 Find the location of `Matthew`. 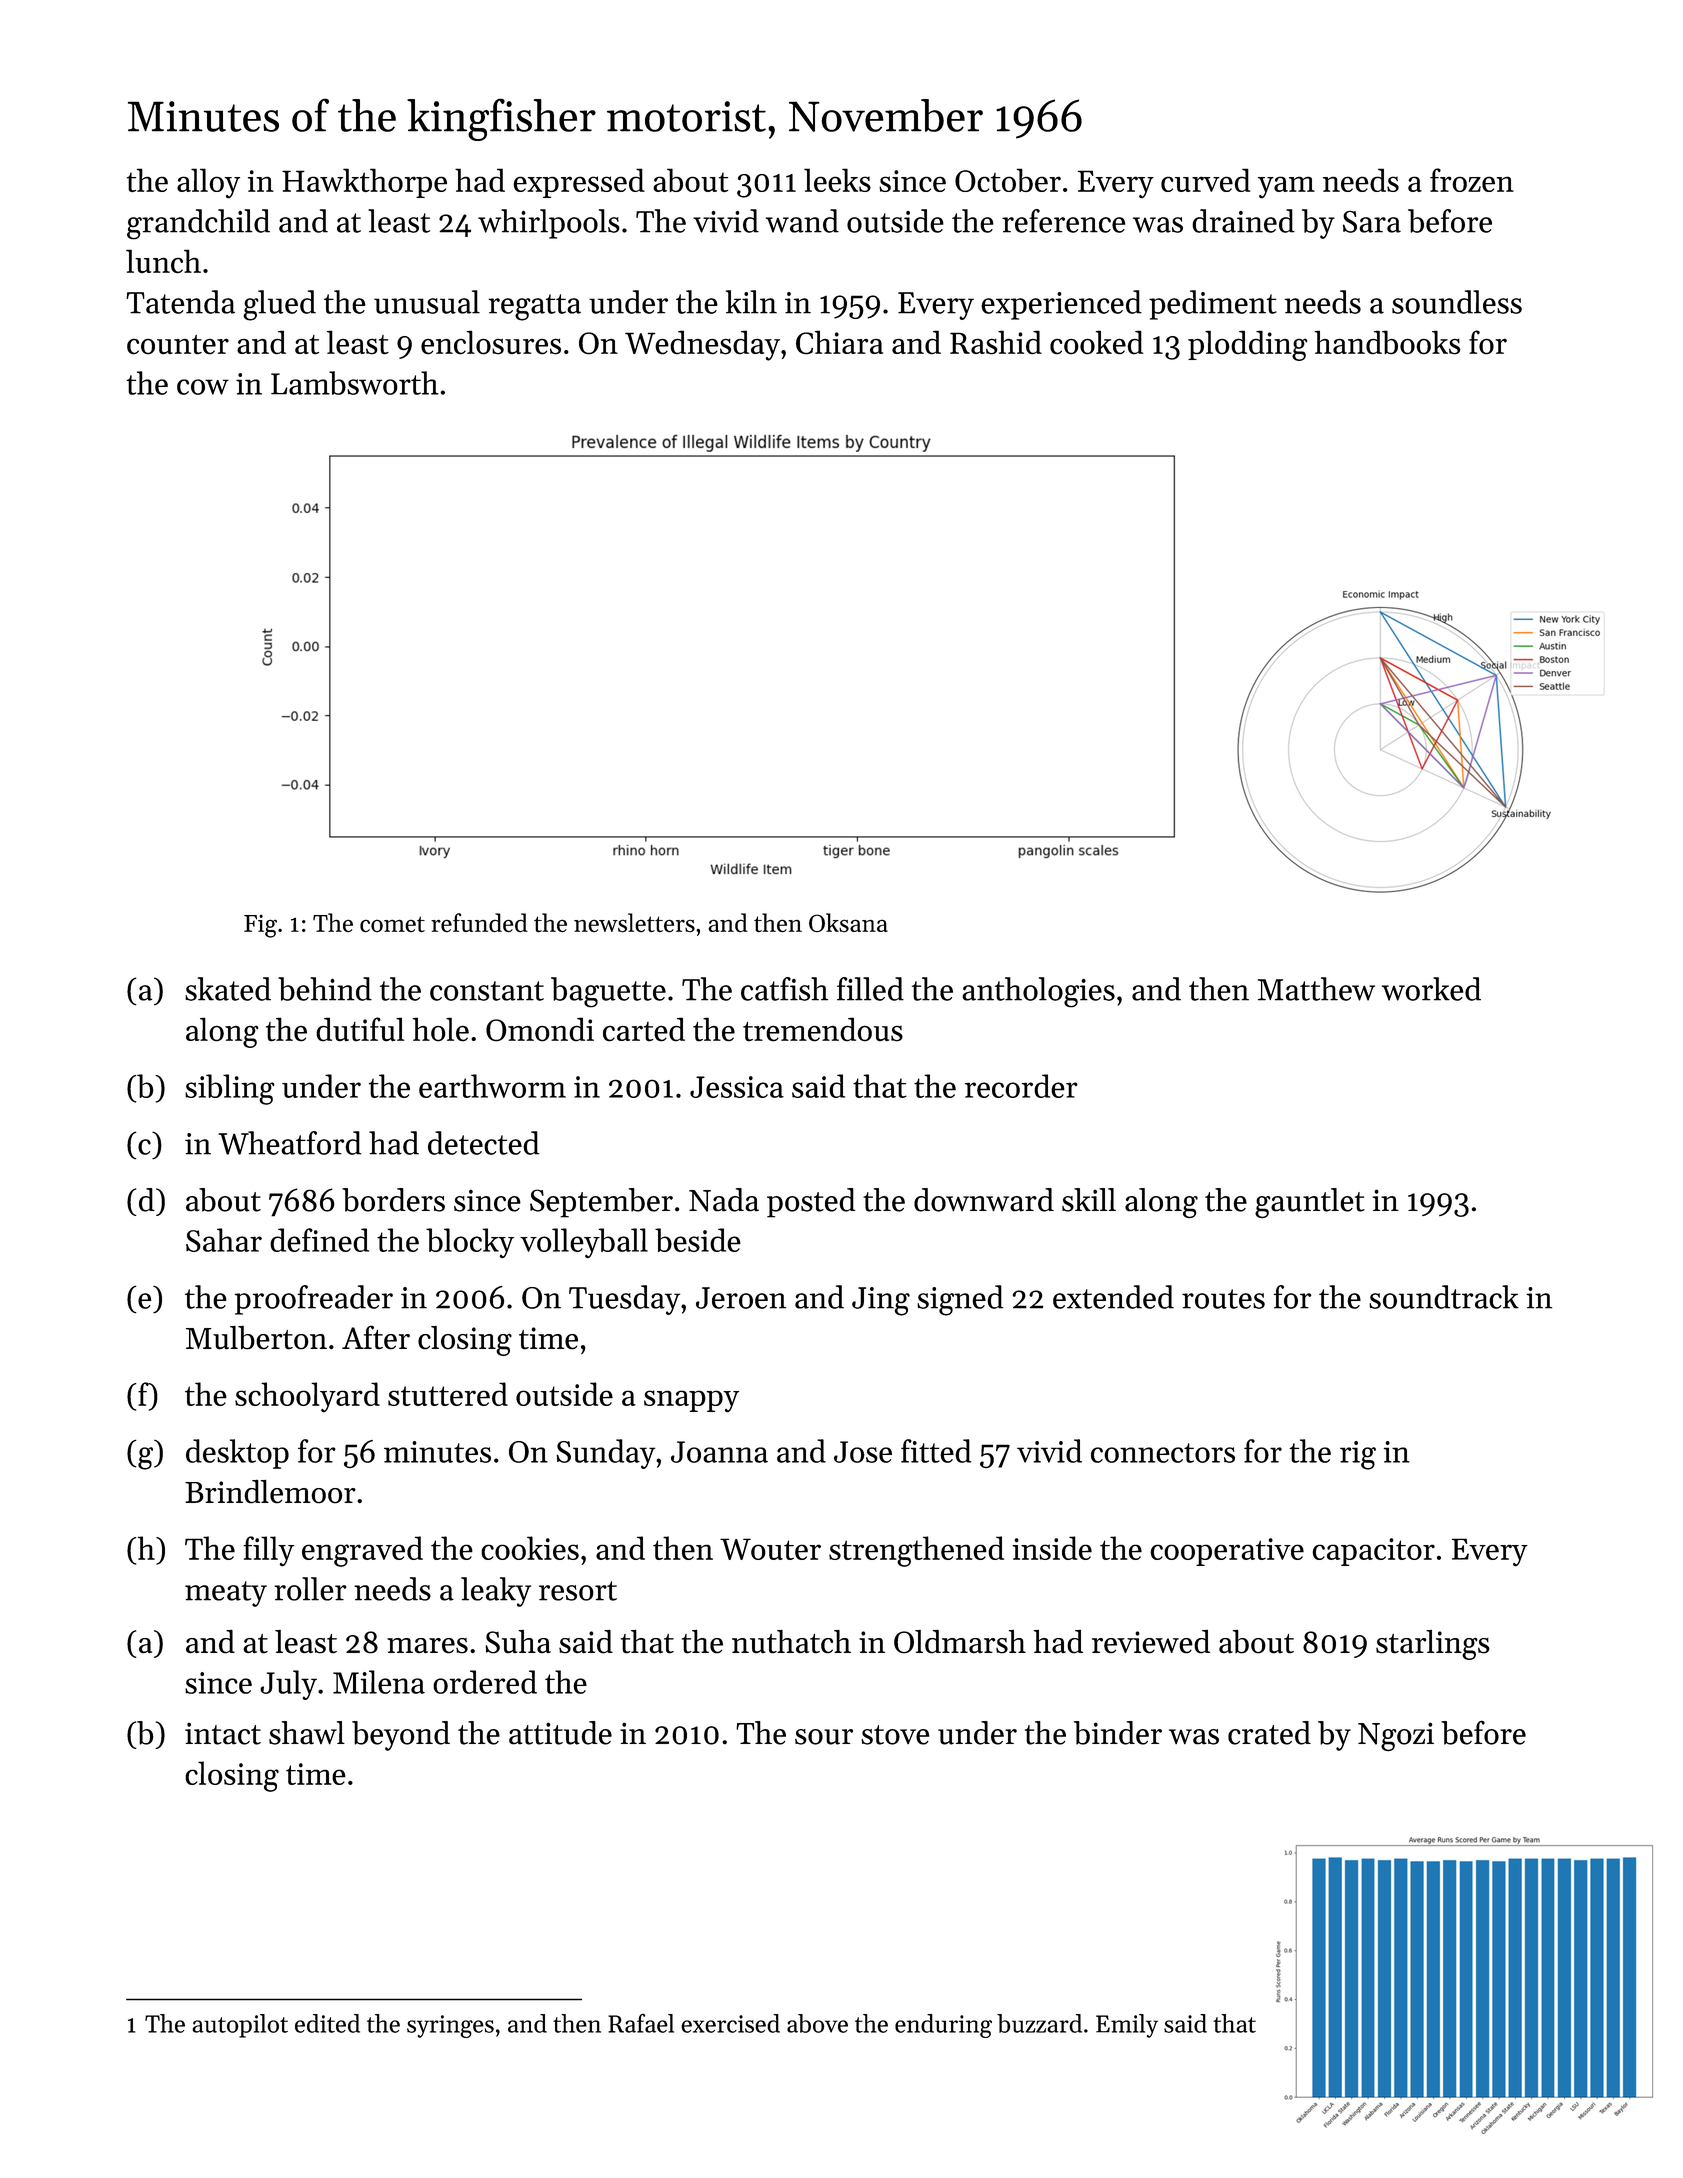

Matthew is located at coordinates (1316, 989).
